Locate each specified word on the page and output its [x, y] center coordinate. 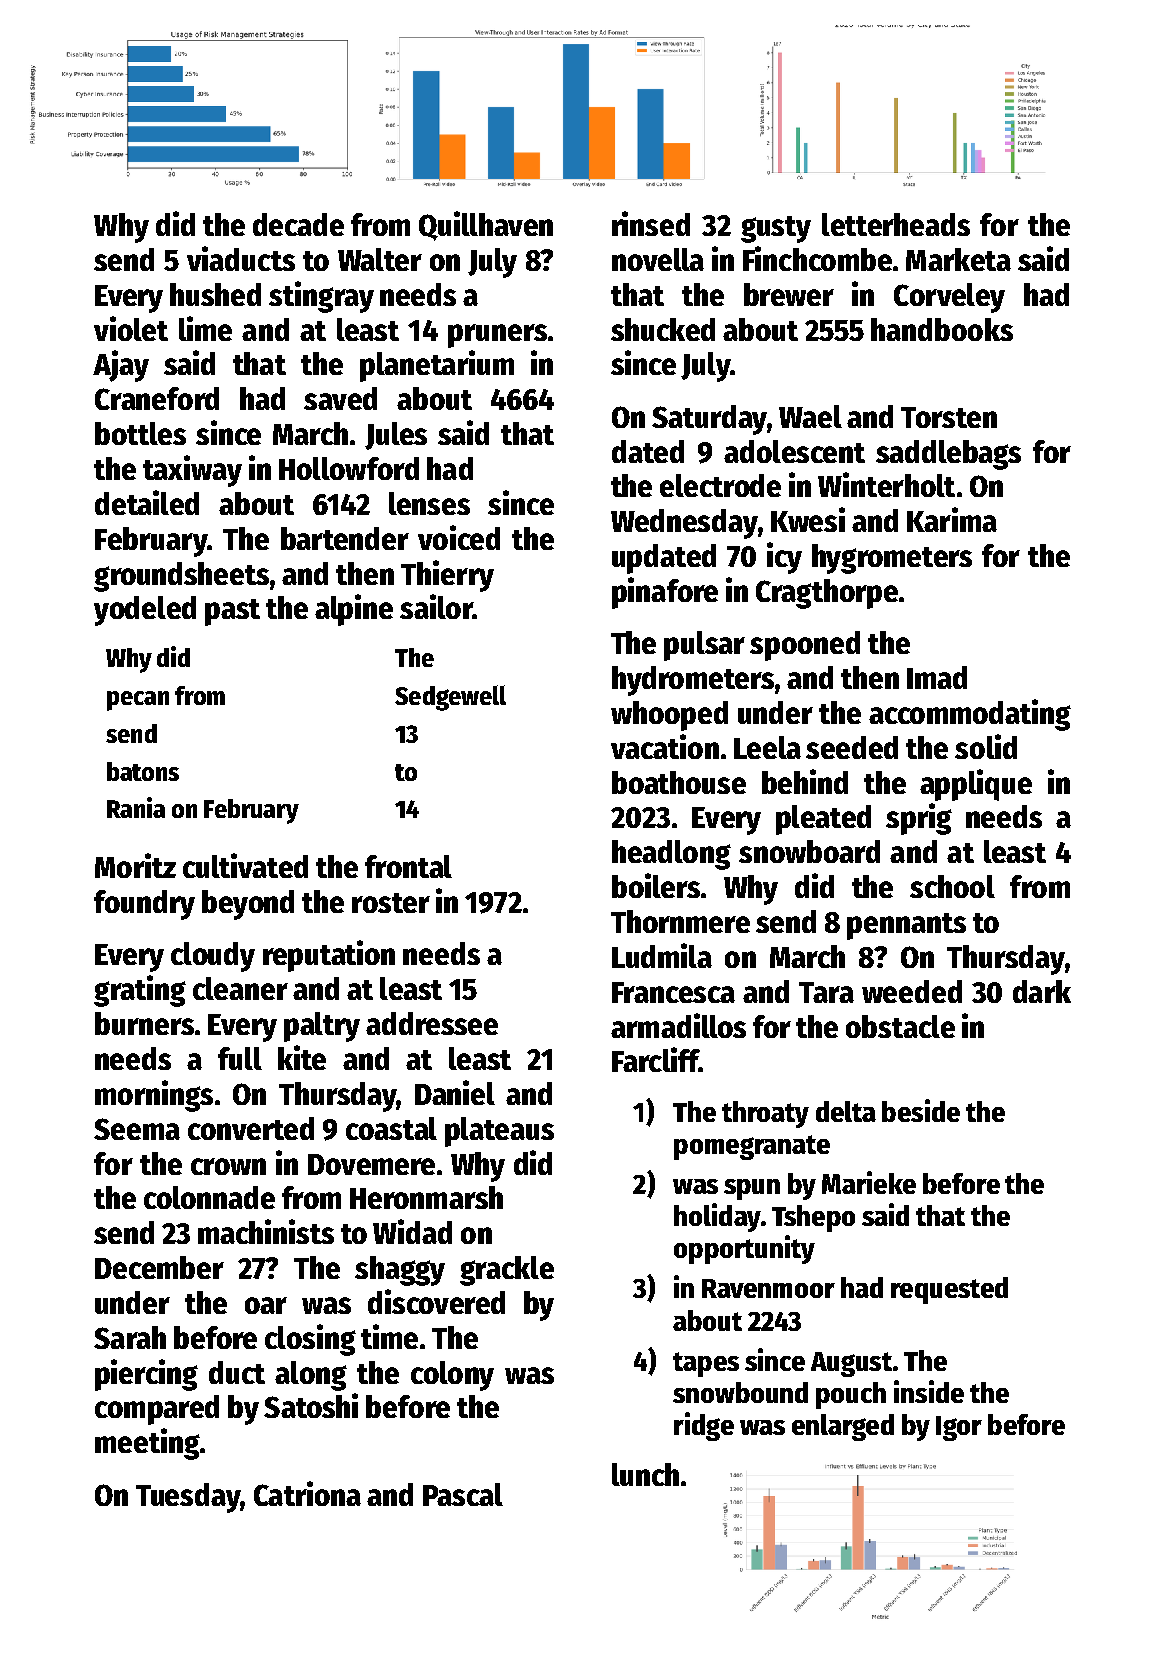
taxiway [192, 471]
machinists [266, 1231]
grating [140, 991]
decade [298, 224]
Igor [959, 1428]
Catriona [307, 1493]
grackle [507, 1271]
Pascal [463, 1494]
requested [949, 1290]
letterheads [896, 224]
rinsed [651, 223]
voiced [459, 537]
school [952, 886]
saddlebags [948, 455]
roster [391, 903]
